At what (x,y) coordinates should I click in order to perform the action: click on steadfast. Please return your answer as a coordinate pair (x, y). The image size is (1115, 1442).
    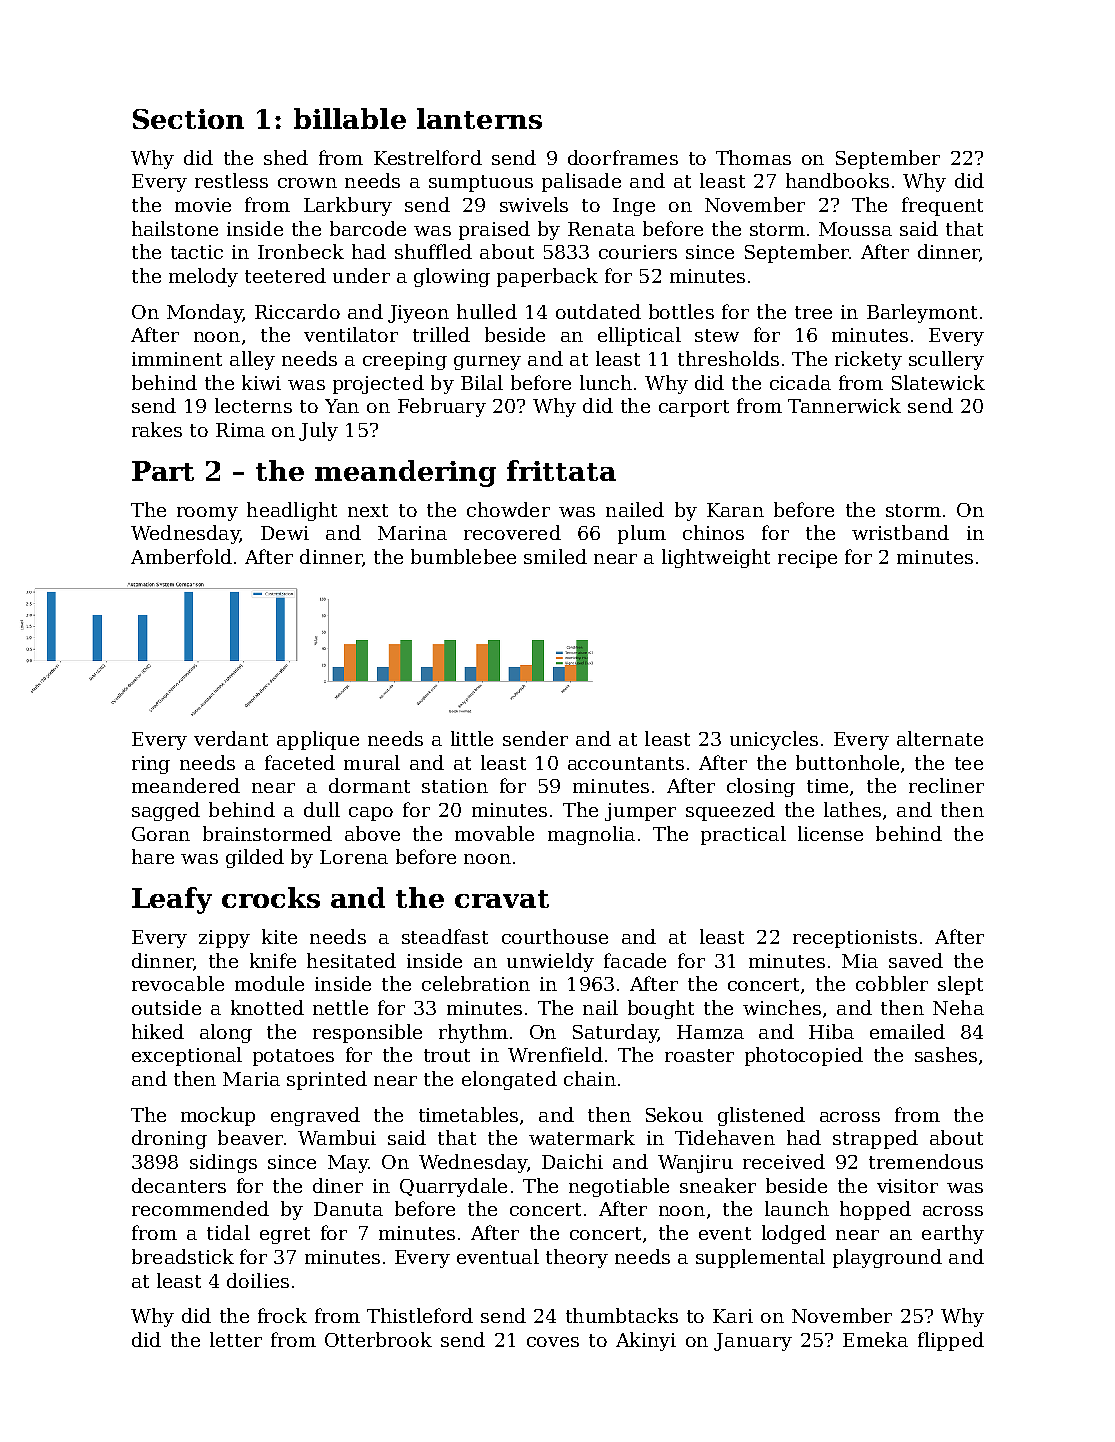
    Looking at the image, I should click on (445, 936).
